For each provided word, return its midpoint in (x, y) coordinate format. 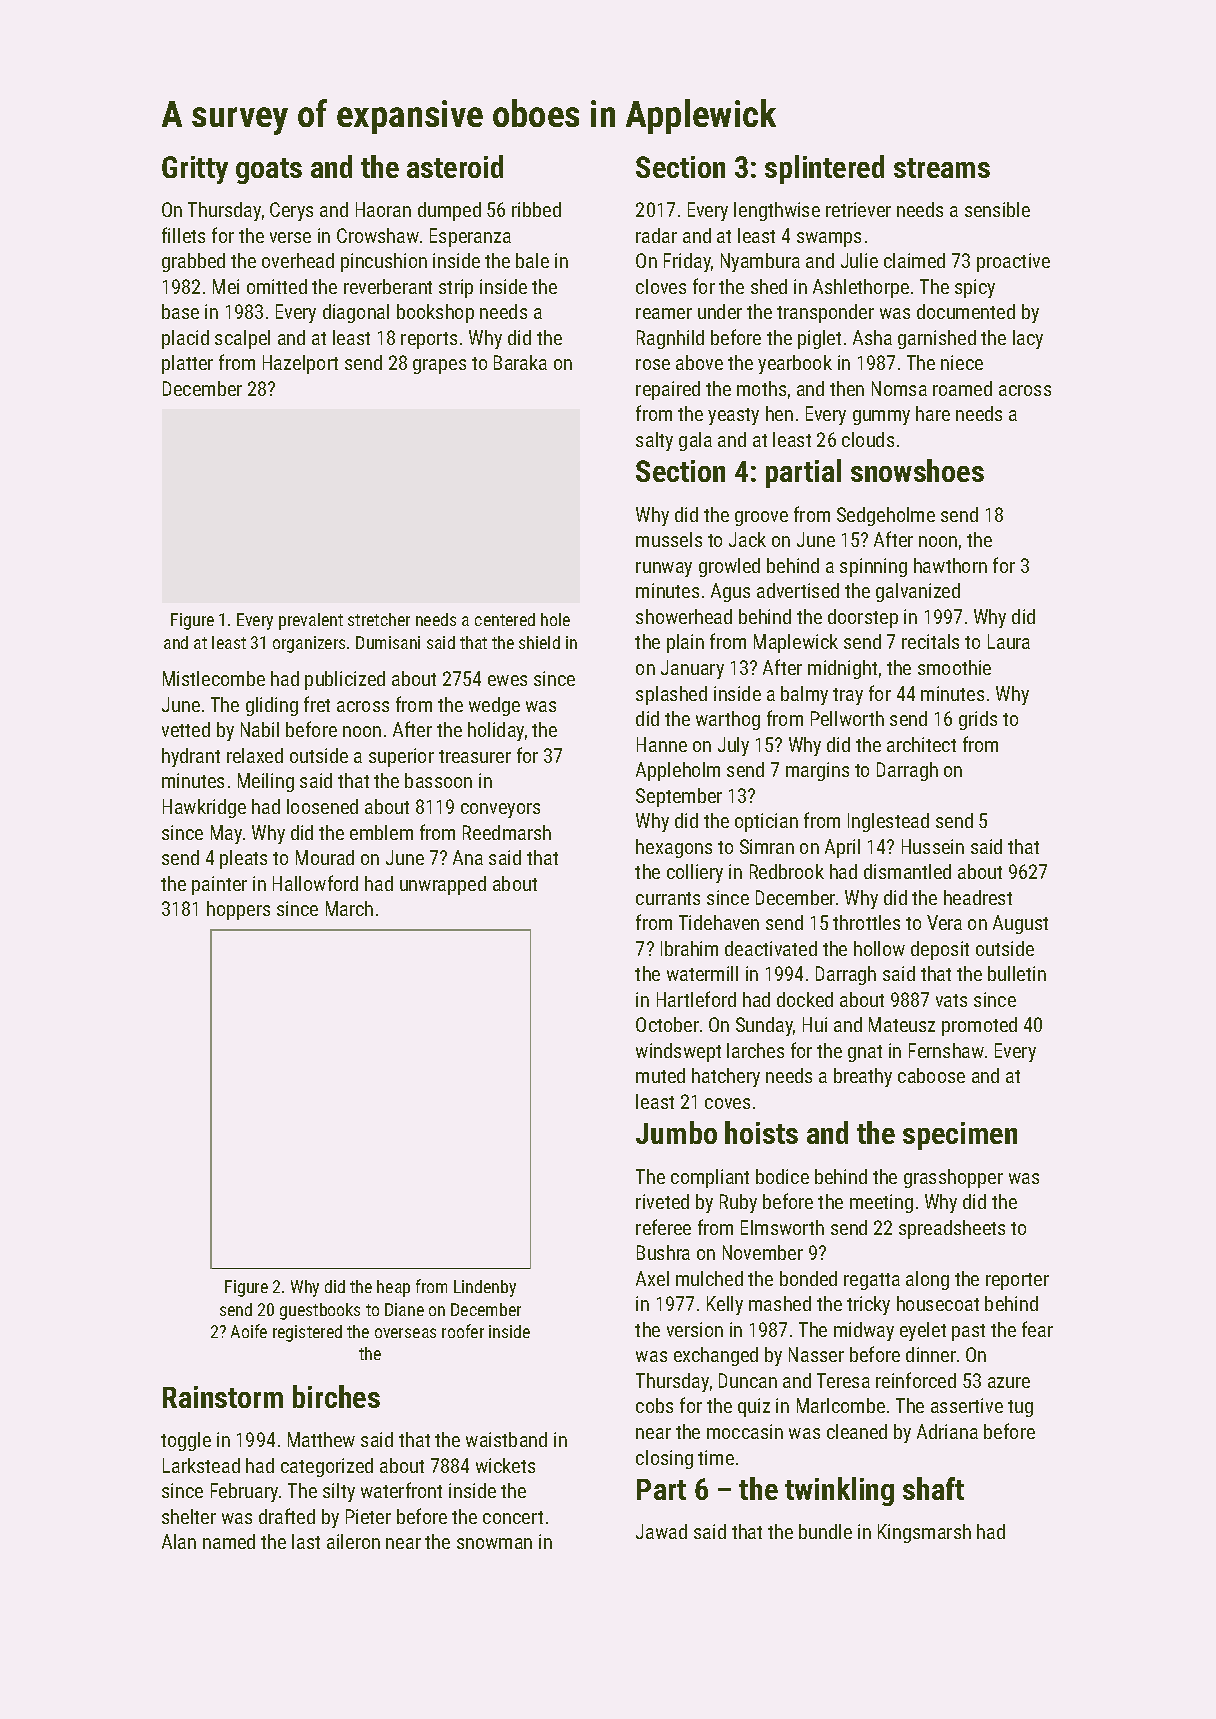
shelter (189, 1516)
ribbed (536, 209)
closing (664, 1459)
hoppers (238, 910)
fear (1037, 1329)
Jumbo (676, 1132)
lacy (1028, 339)
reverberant (388, 286)
